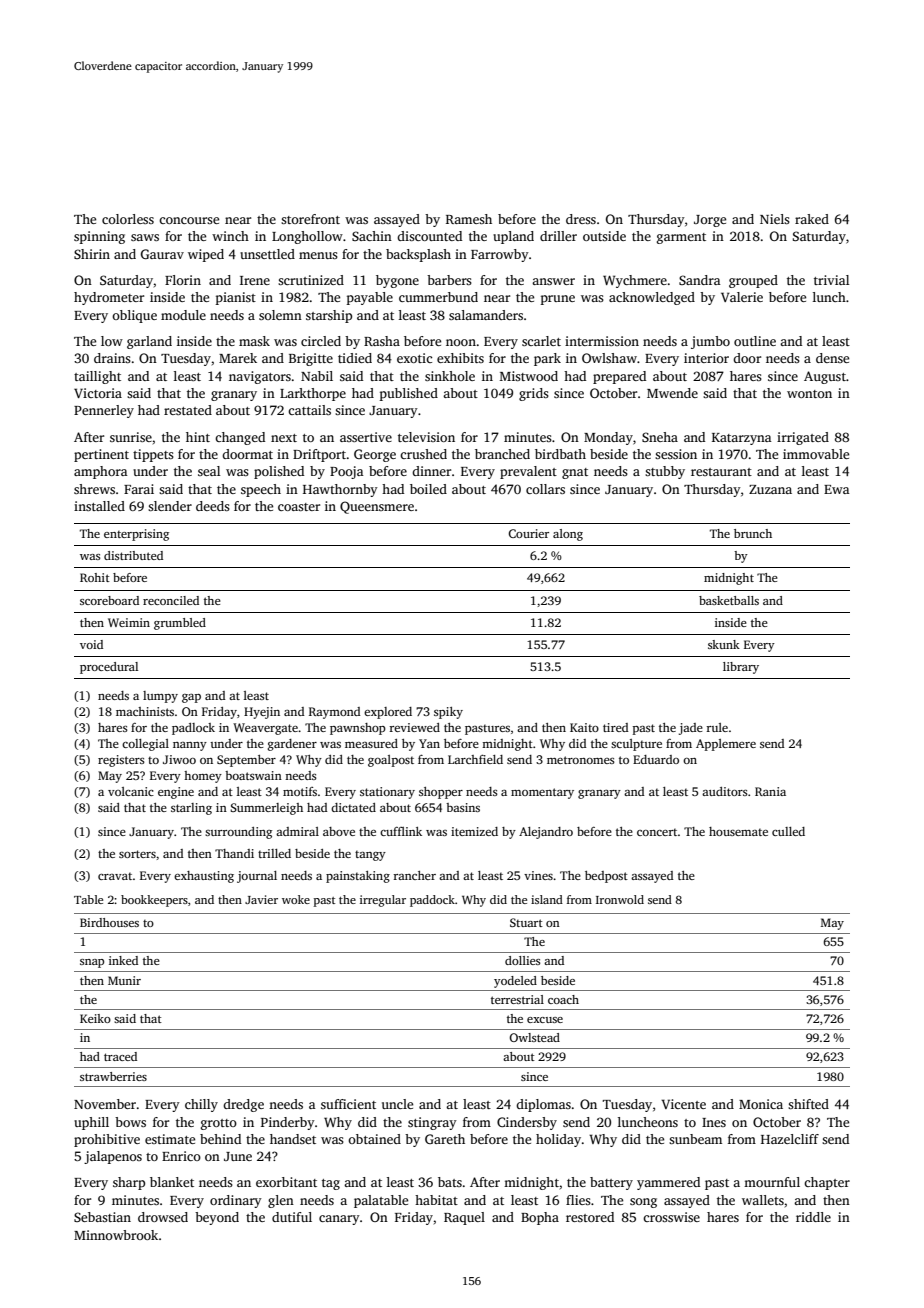 The height and width of the screenshot is (1308, 924). What do you see at coordinates (812, 219) in the screenshot?
I see `raked` at bounding box center [812, 219].
